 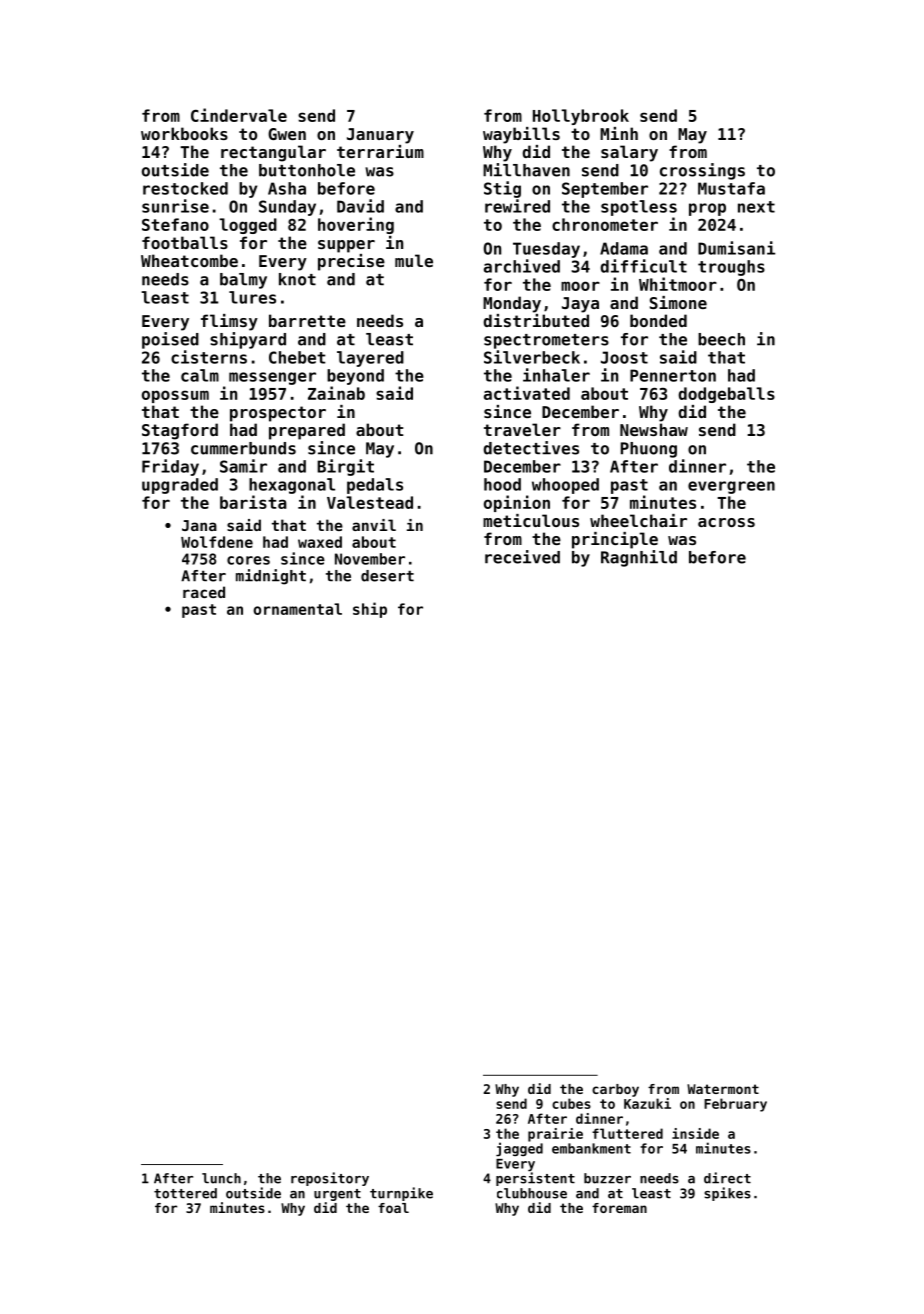 I want to click on raced, so click(x=204, y=592).
